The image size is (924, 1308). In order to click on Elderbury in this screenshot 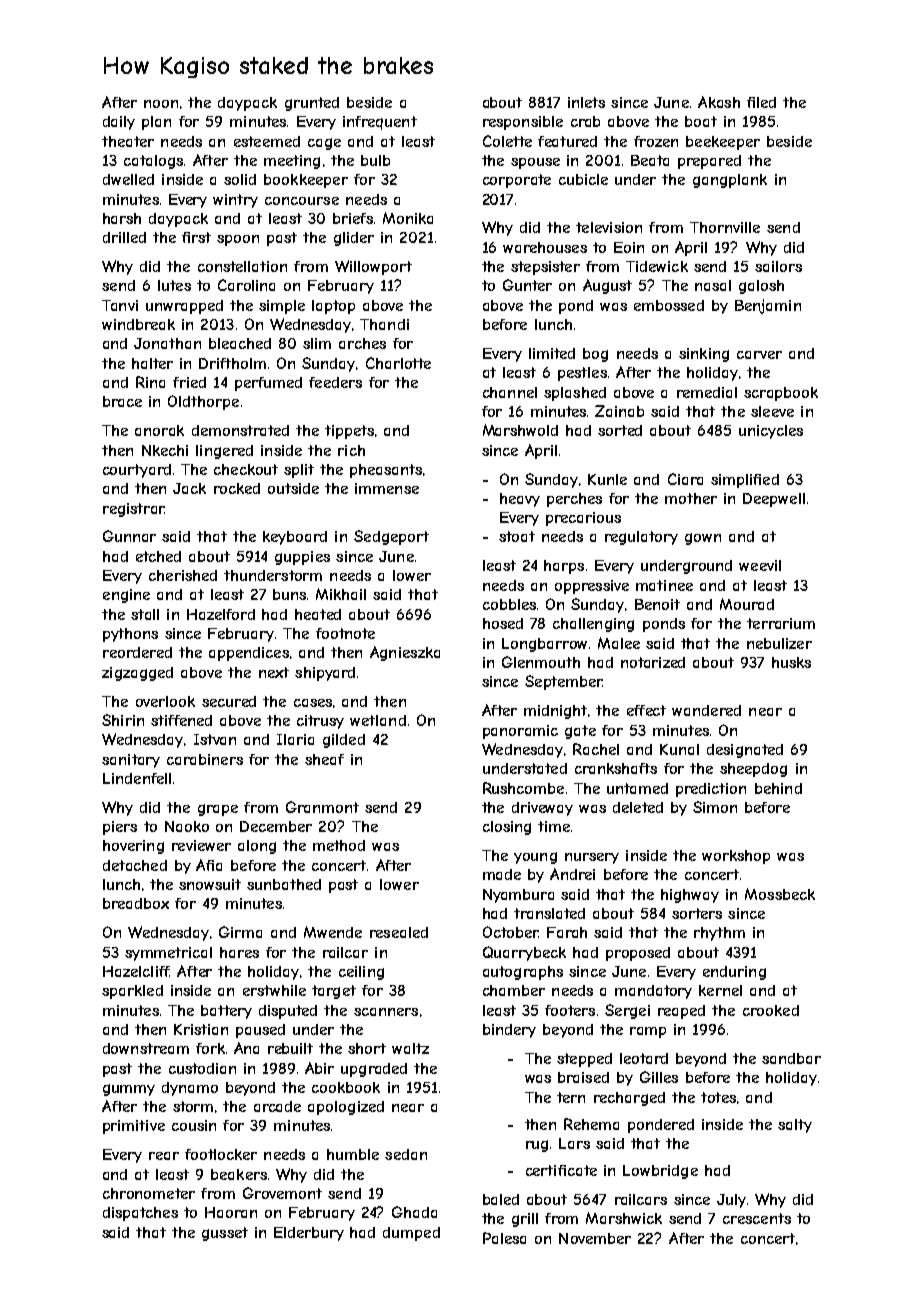, I will do `click(309, 1234)`.
